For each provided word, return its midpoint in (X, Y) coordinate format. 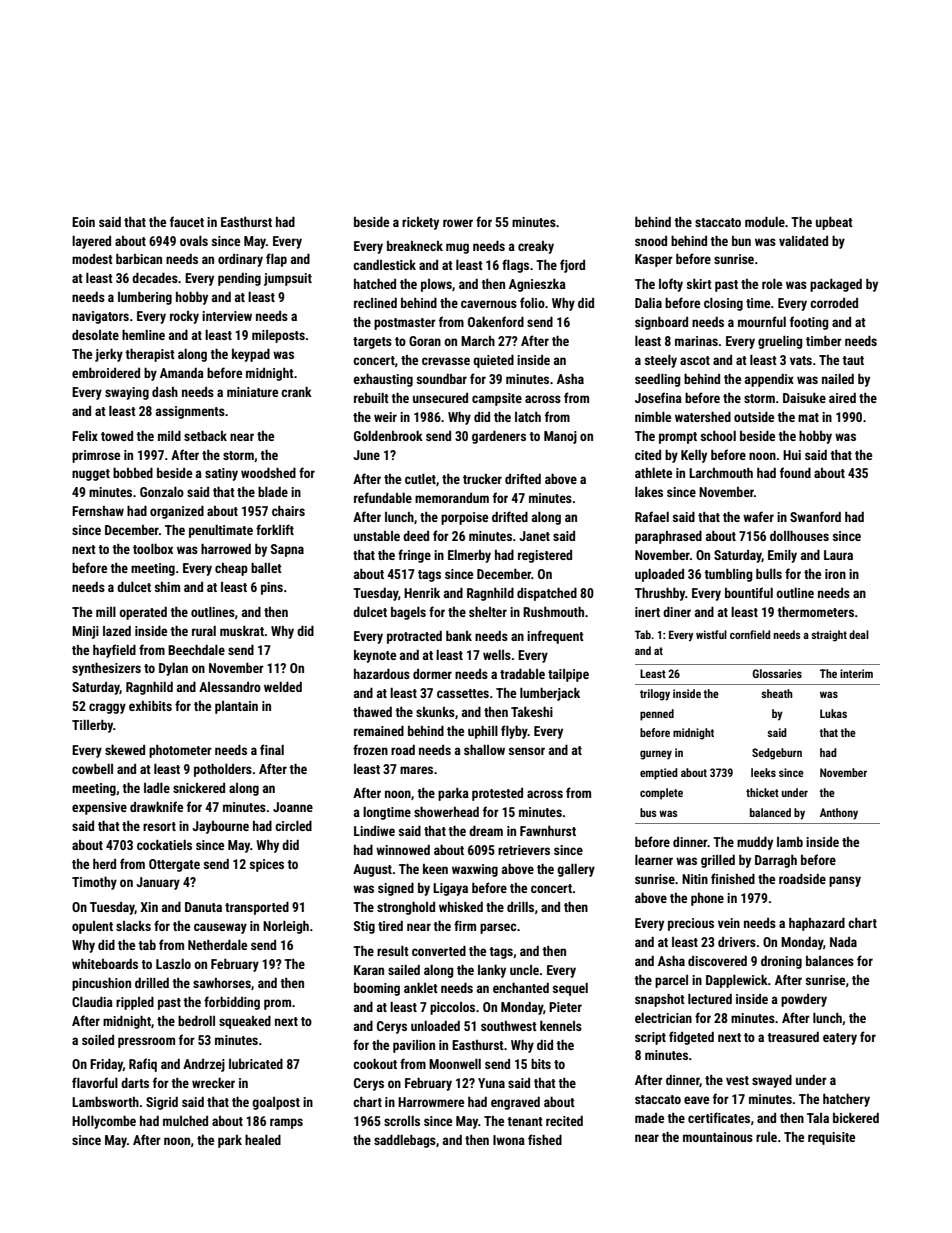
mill (106, 612)
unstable (377, 536)
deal (859, 634)
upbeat (834, 223)
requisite (831, 1138)
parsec (498, 928)
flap (276, 260)
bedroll (196, 1021)
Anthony (839, 814)
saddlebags (405, 1141)
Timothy (94, 883)
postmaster (405, 324)
